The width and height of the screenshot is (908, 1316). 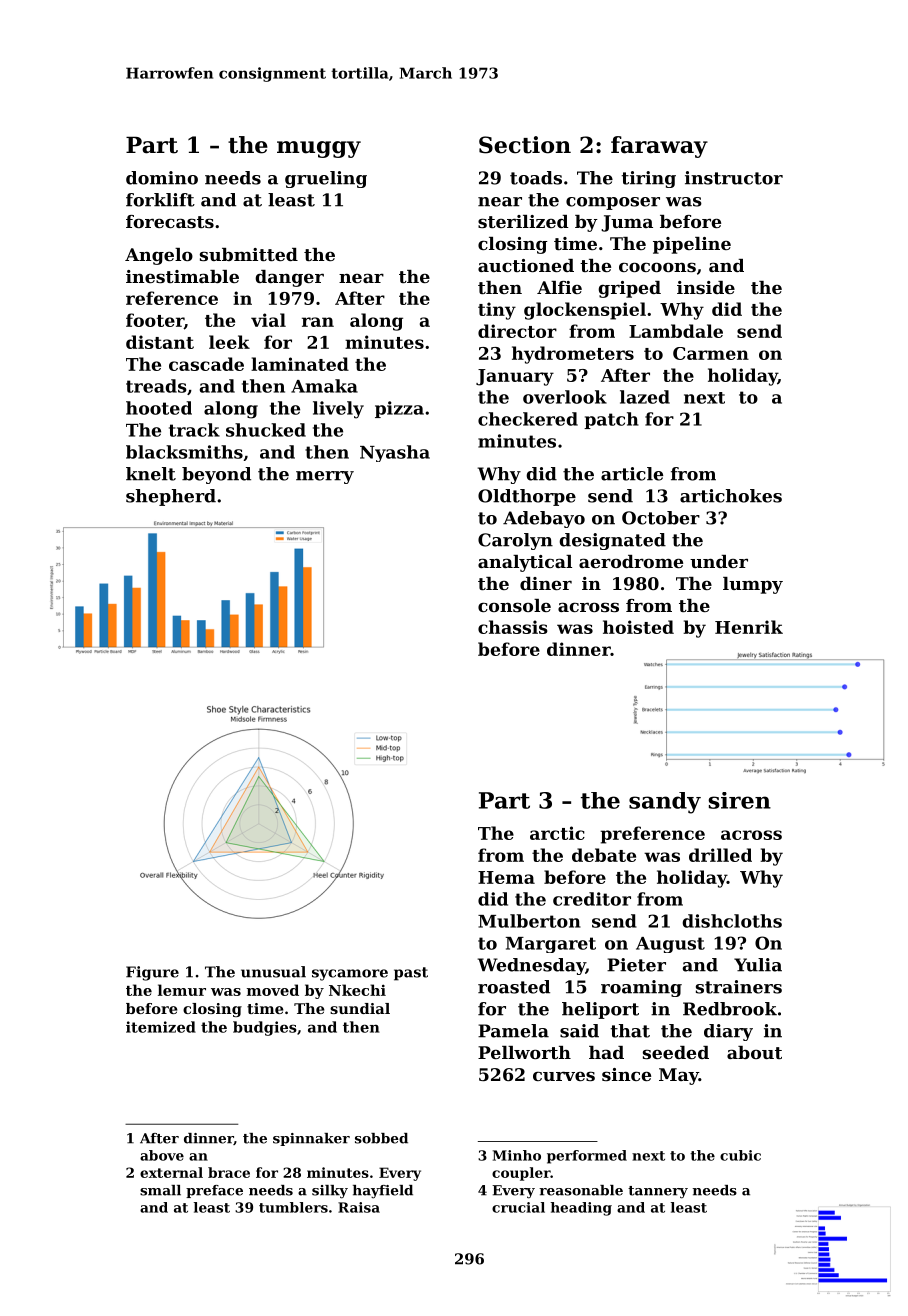 I want to click on Henrik, so click(x=749, y=627).
